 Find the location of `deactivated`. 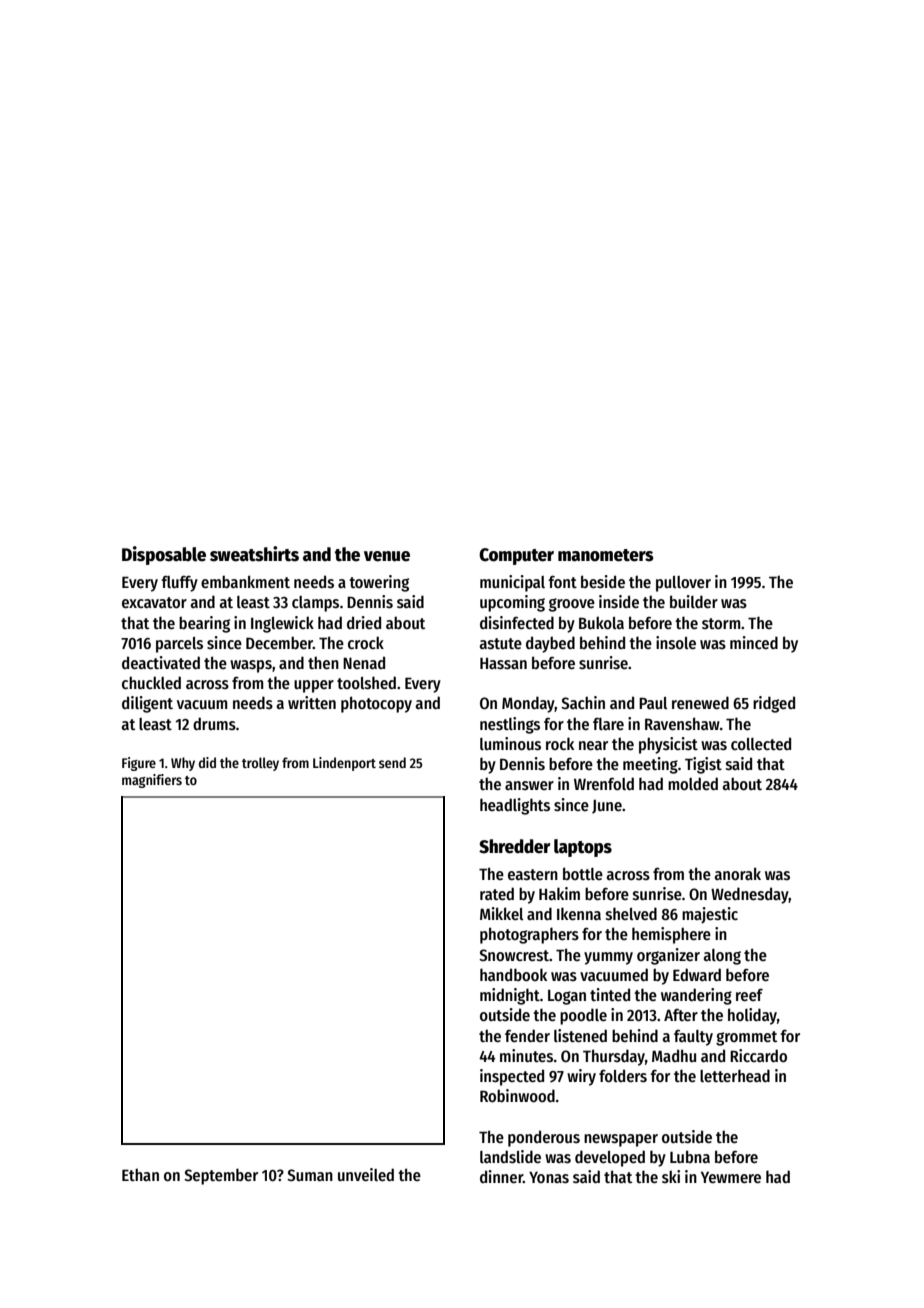

deactivated is located at coordinates (161, 662).
